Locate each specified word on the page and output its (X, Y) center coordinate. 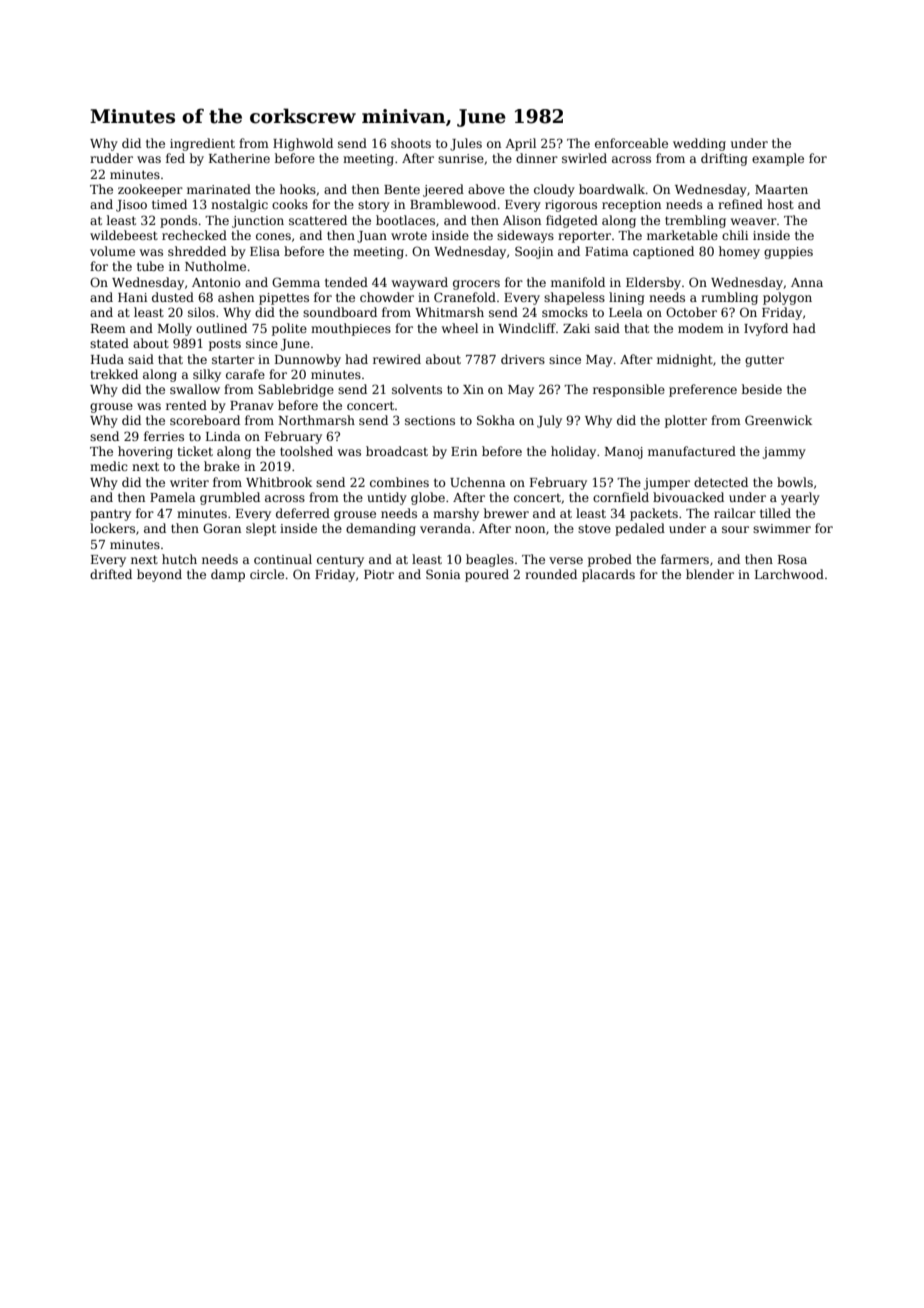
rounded (551, 574)
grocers (476, 285)
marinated (219, 189)
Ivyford (766, 329)
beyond (159, 575)
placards (608, 575)
